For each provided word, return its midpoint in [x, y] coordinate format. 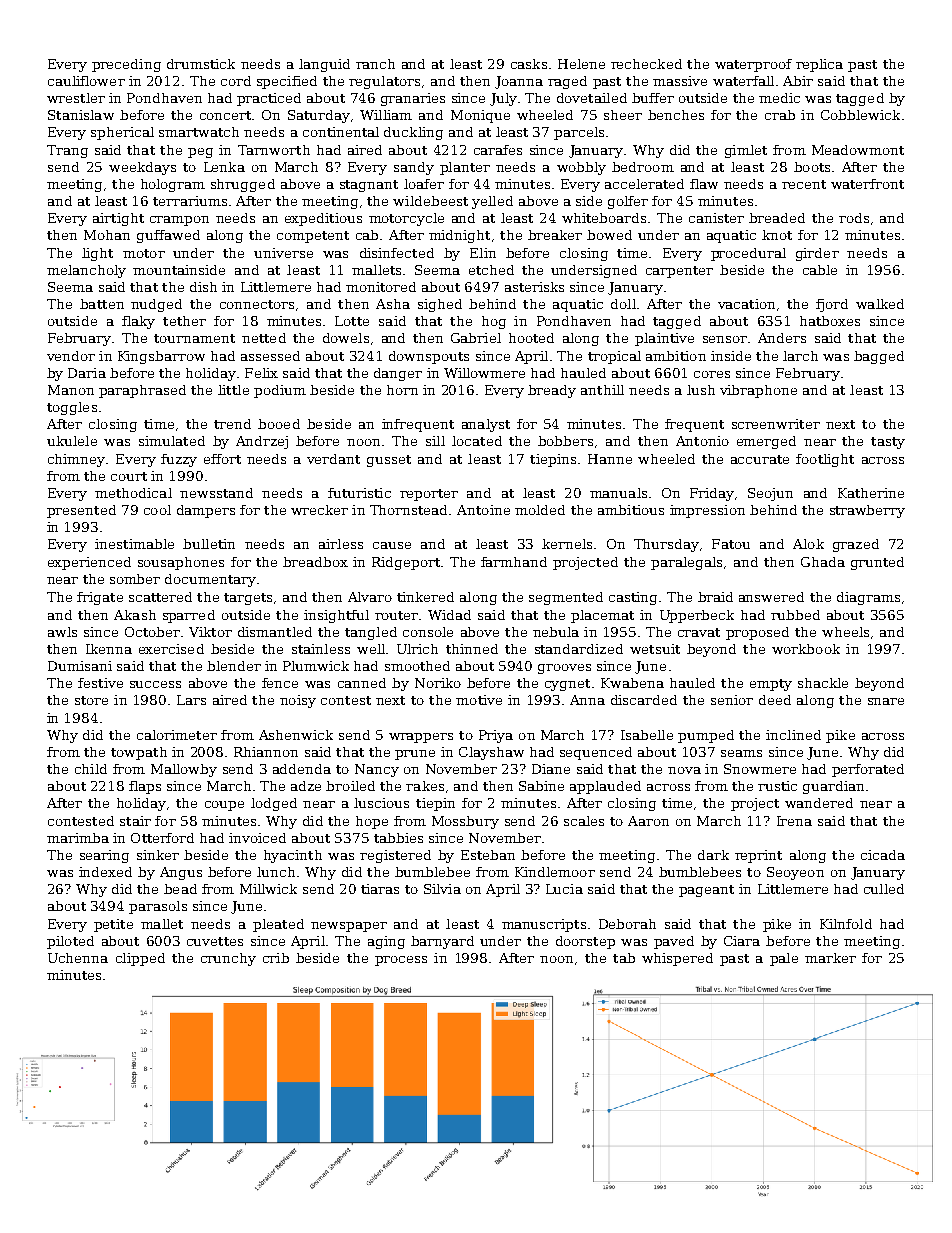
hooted [531, 338]
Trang [67, 151]
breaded [777, 218]
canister [716, 218]
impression [707, 511]
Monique [480, 116]
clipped [140, 959]
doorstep [585, 942]
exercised [171, 649]
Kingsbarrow [161, 357]
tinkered [425, 597]
